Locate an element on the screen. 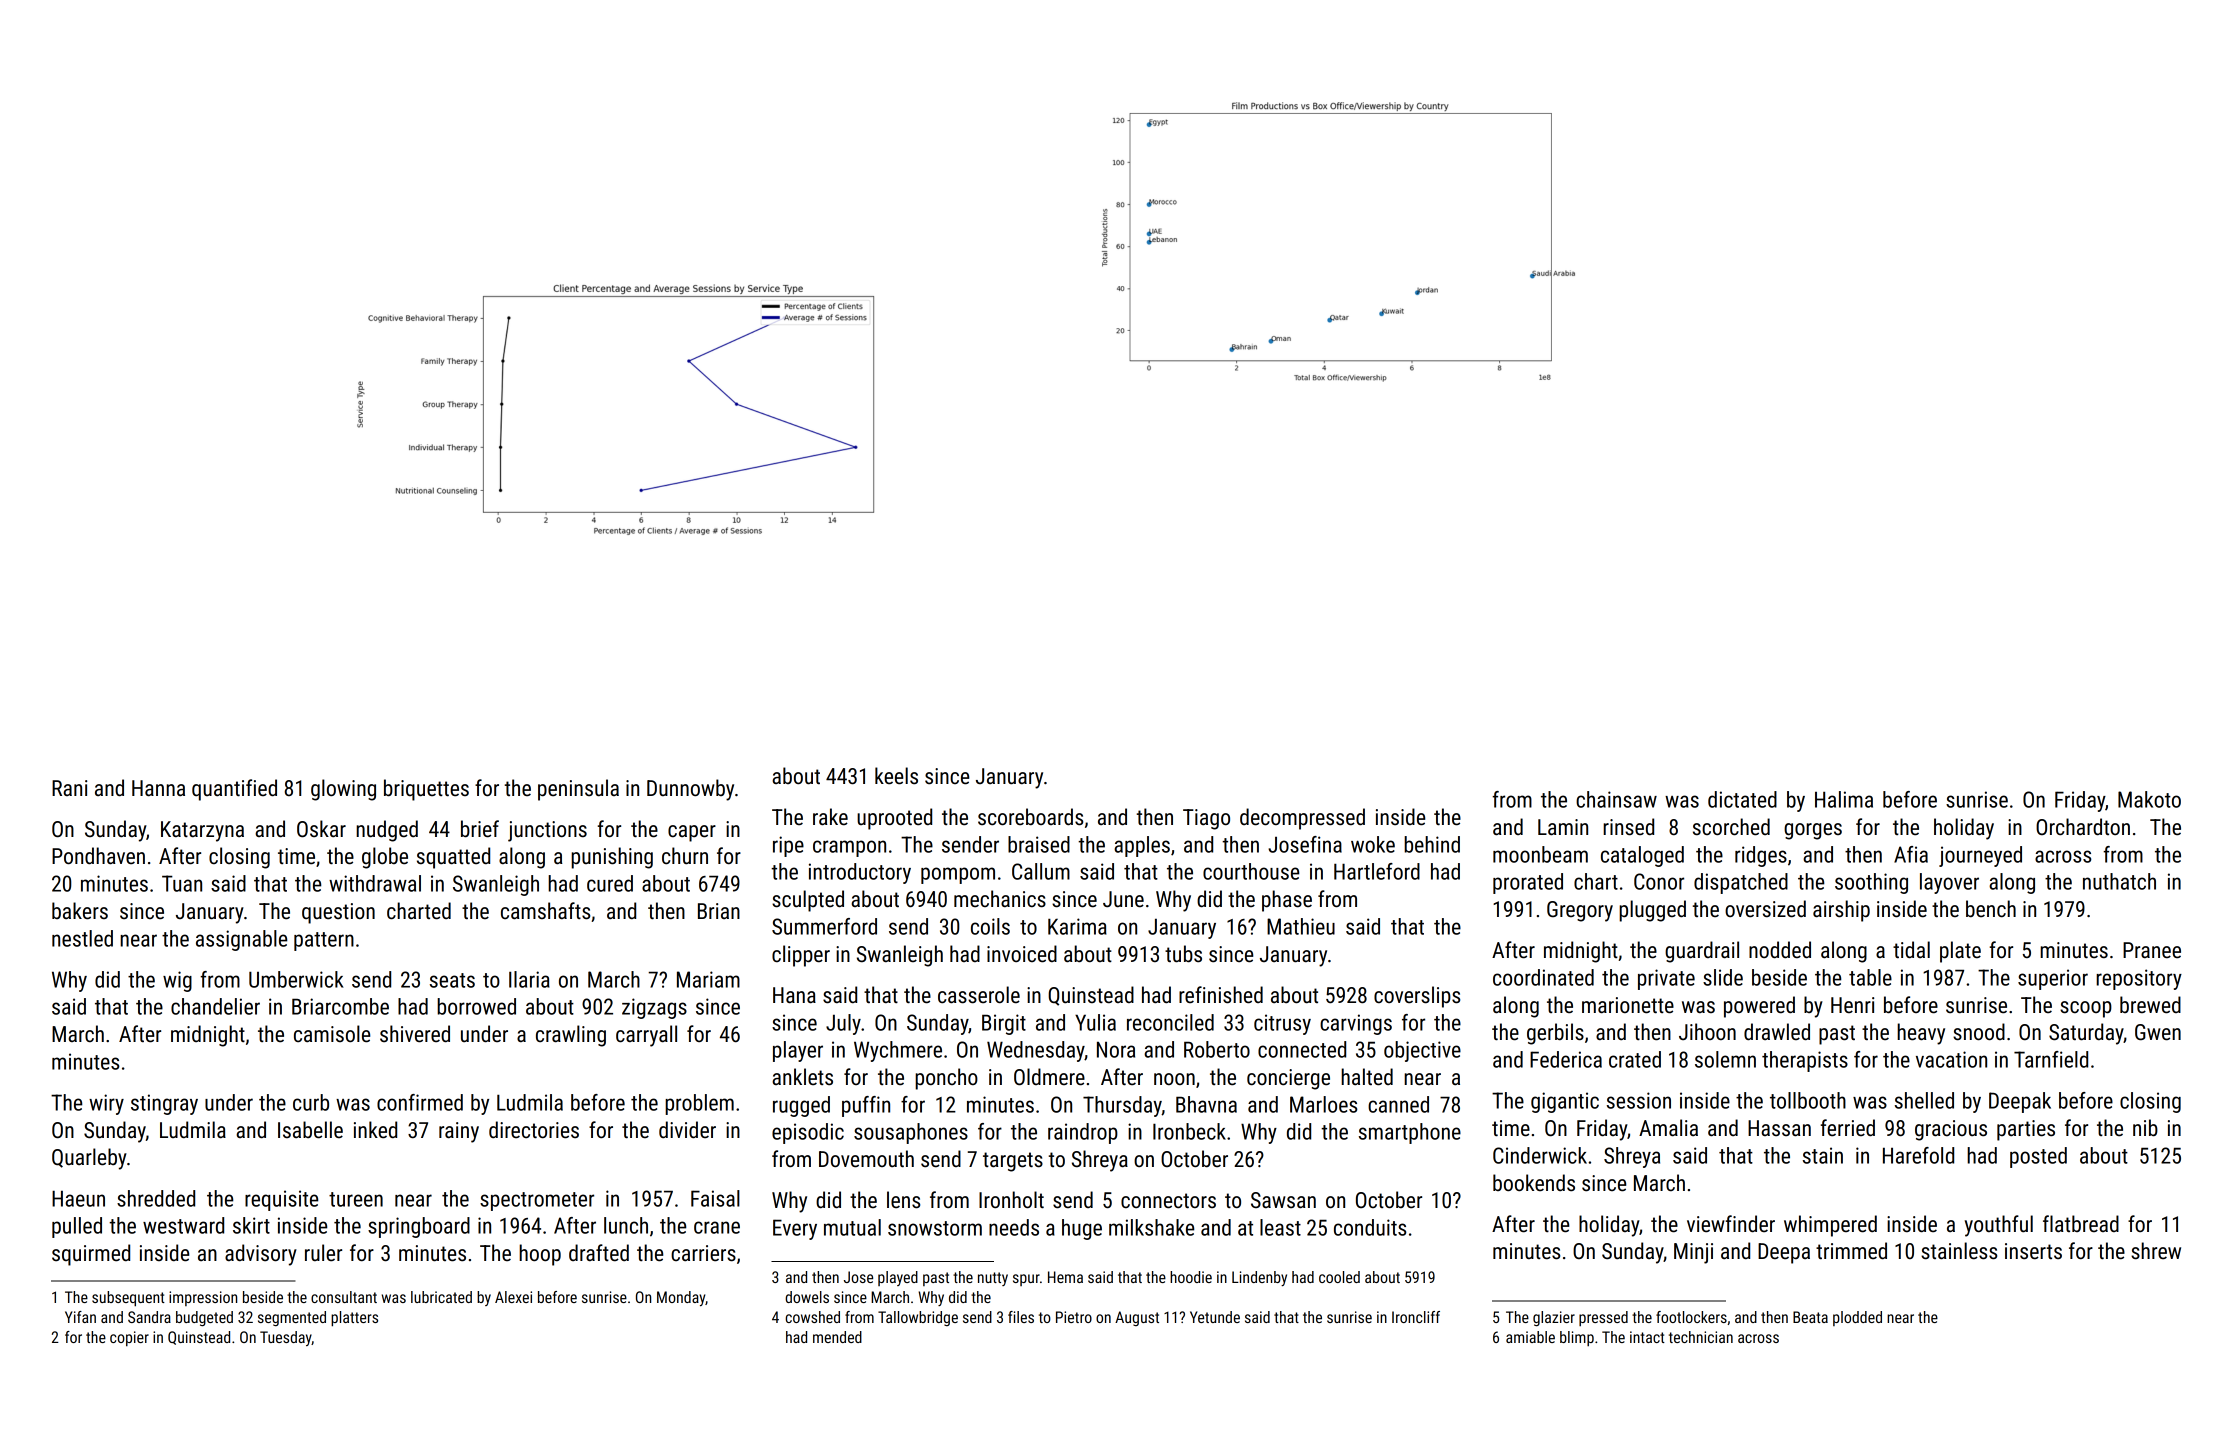  Haeun is located at coordinates (78, 1198).
